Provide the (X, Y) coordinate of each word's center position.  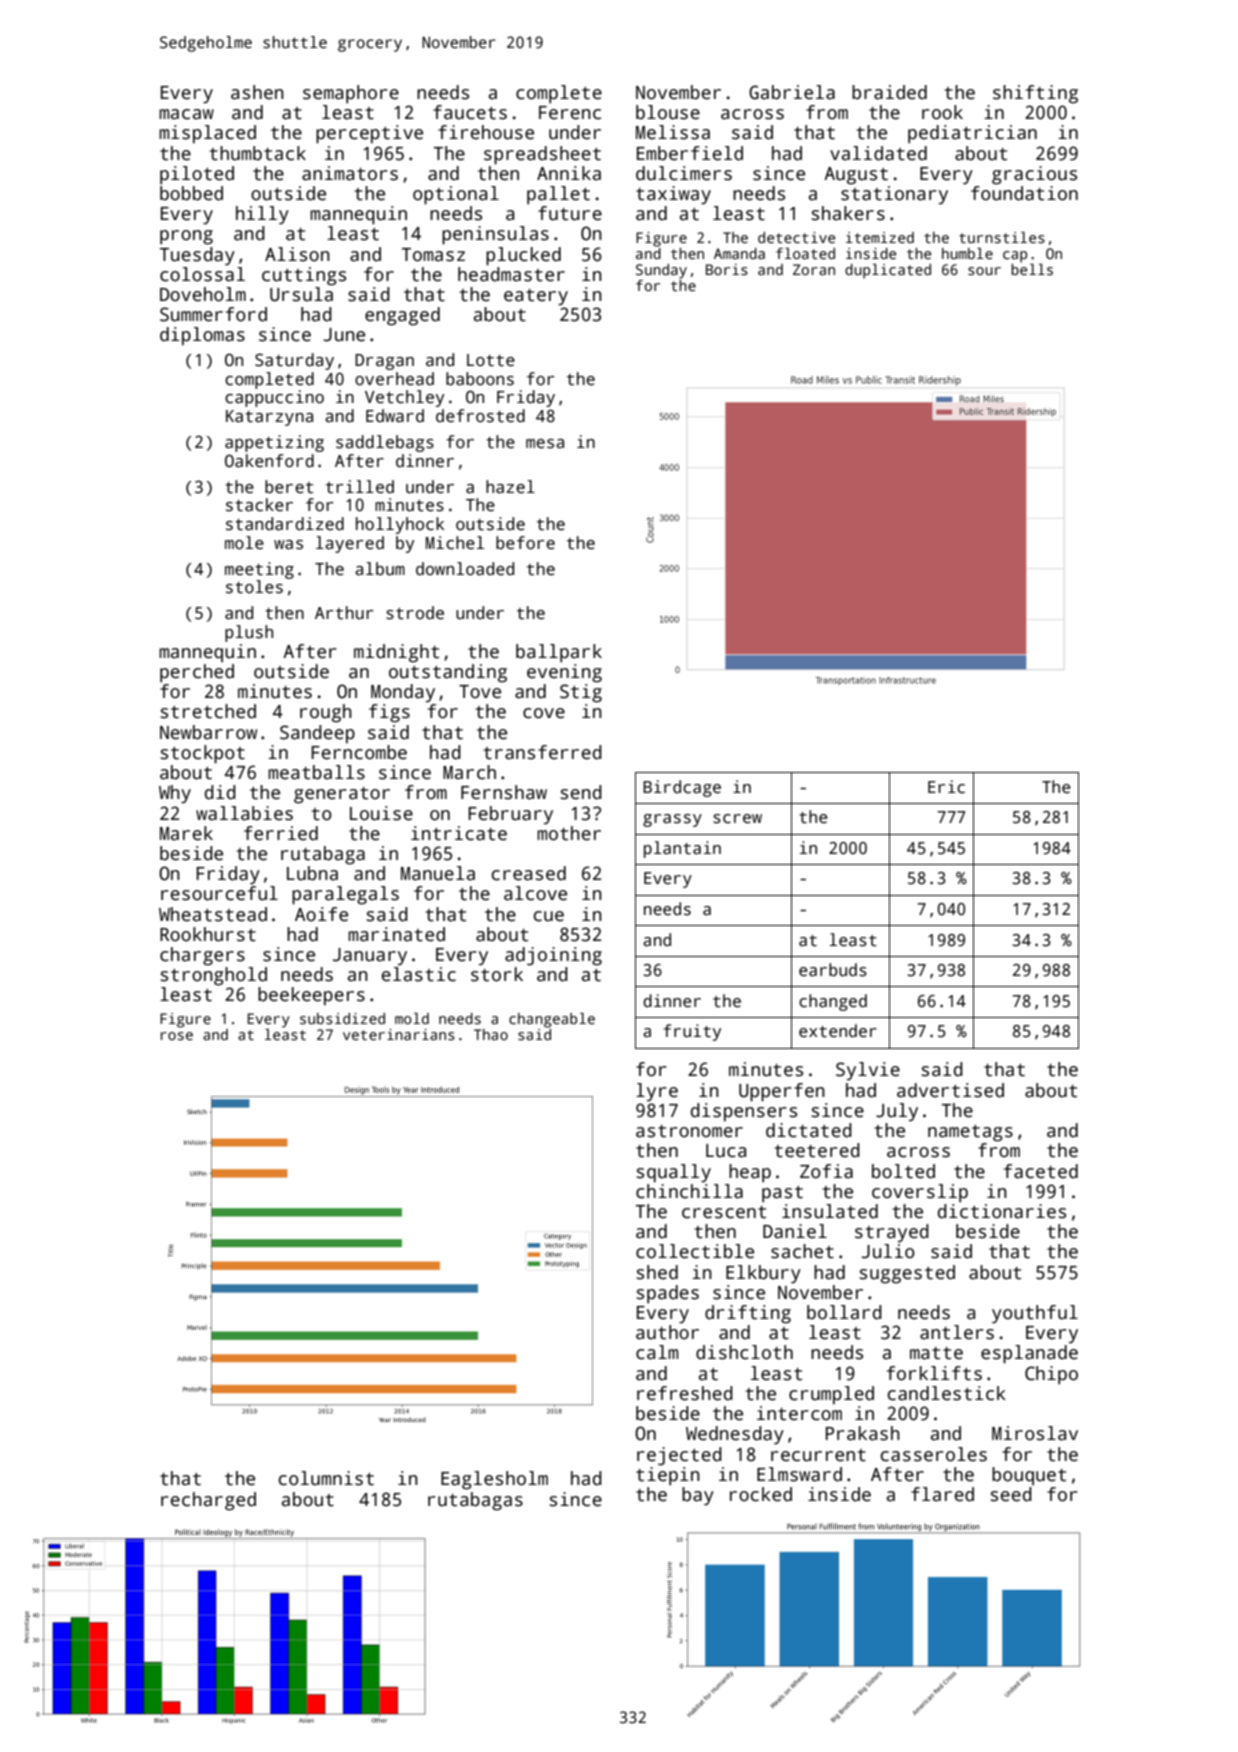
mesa (545, 444)
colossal (202, 274)
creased (529, 873)
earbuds (833, 970)
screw (737, 819)
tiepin (668, 1476)
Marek (186, 833)
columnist (326, 1478)
